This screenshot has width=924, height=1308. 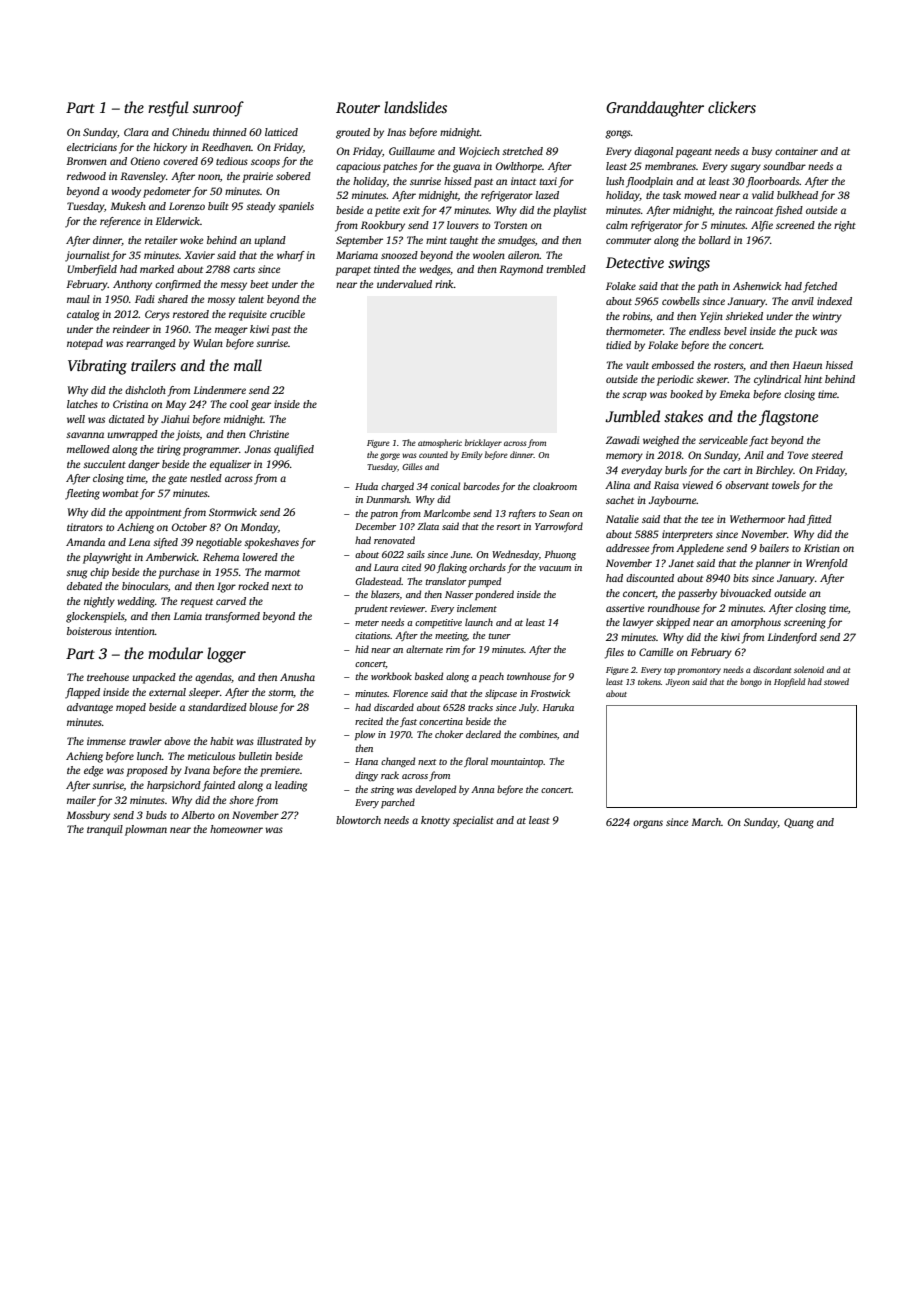 I want to click on robins, so click(x=636, y=316).
